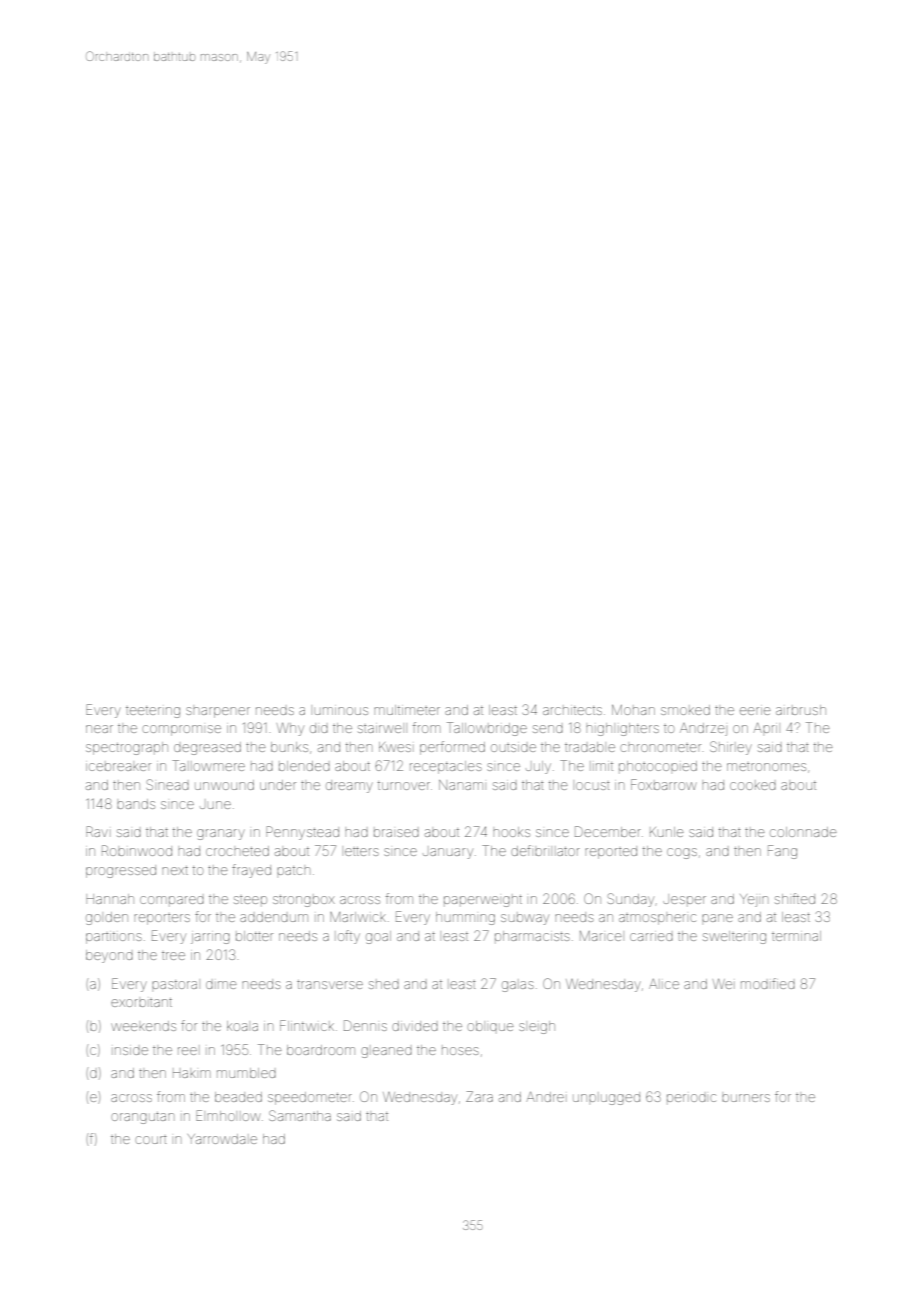 Image resolution: width=924 pixels, height=1311 pixels. I want to click on subway, so click(525, 919).
